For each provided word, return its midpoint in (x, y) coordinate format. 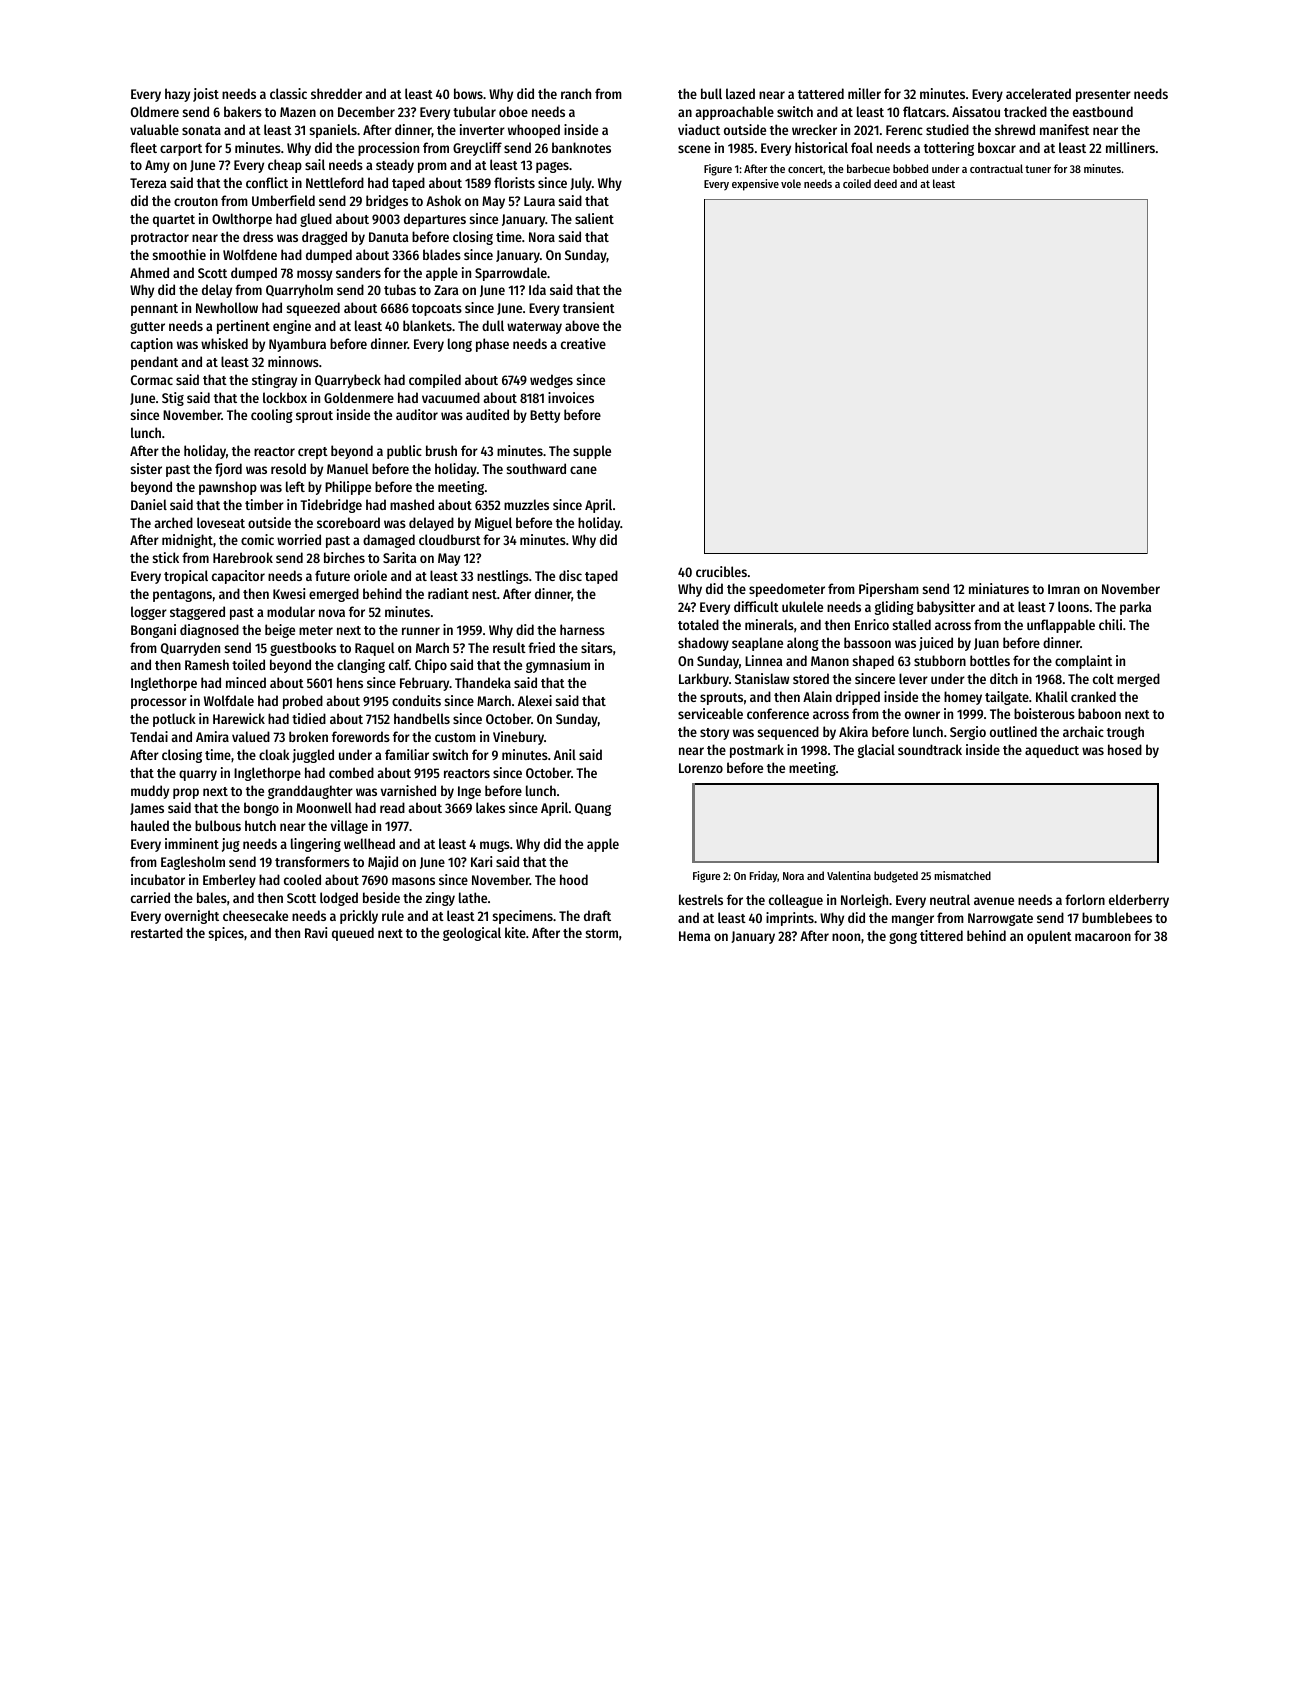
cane (583, 470)
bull (711, 93)
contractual (996, 168)
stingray (274, 381)
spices (226, 934)
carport (181, 150)
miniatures (999, 588)
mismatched (962, 875)
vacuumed (451, 397)
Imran (1064, 589)
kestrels (701, 899)
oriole (370, 575)
